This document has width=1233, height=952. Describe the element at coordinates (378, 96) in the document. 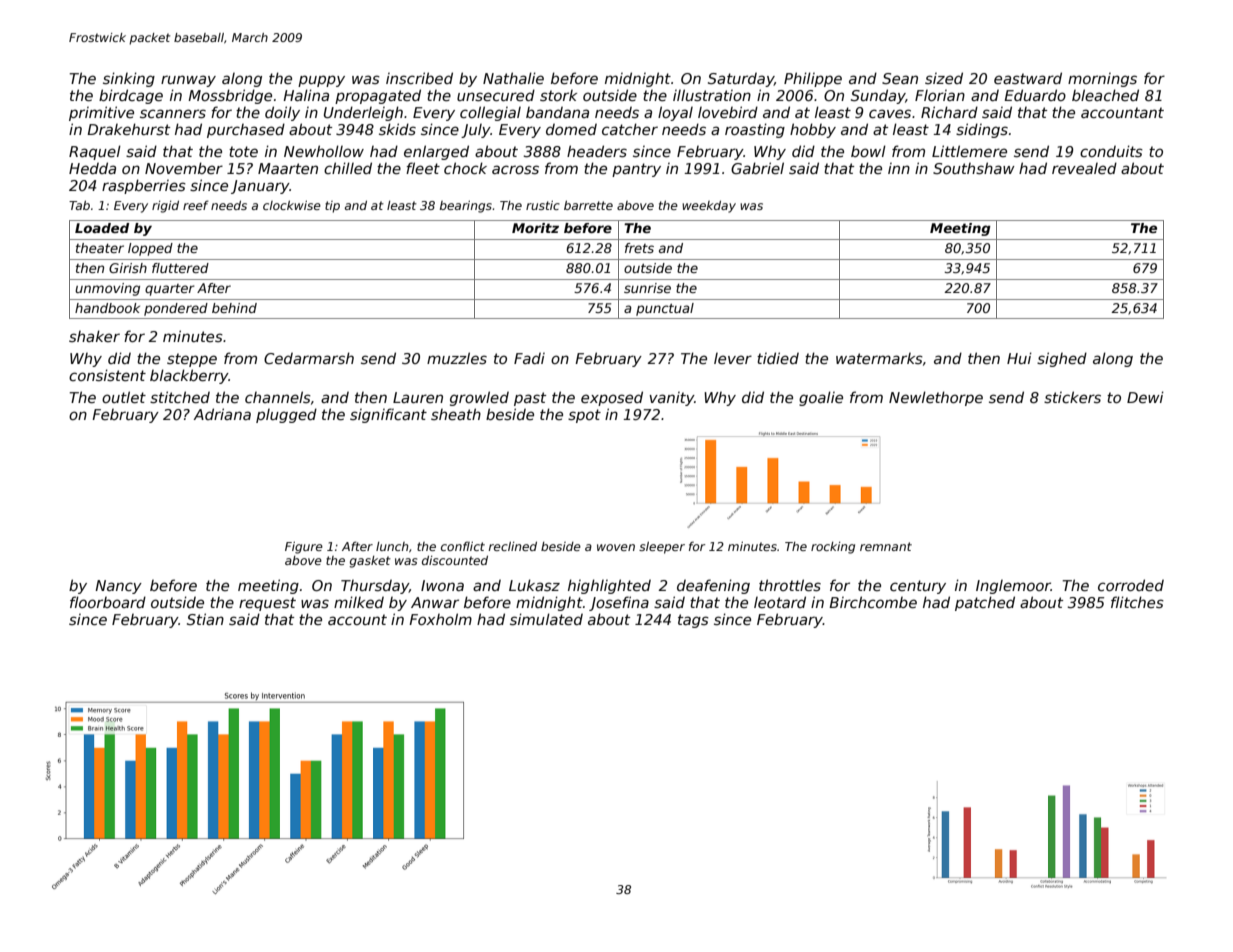

I see `propagated` at that location.
